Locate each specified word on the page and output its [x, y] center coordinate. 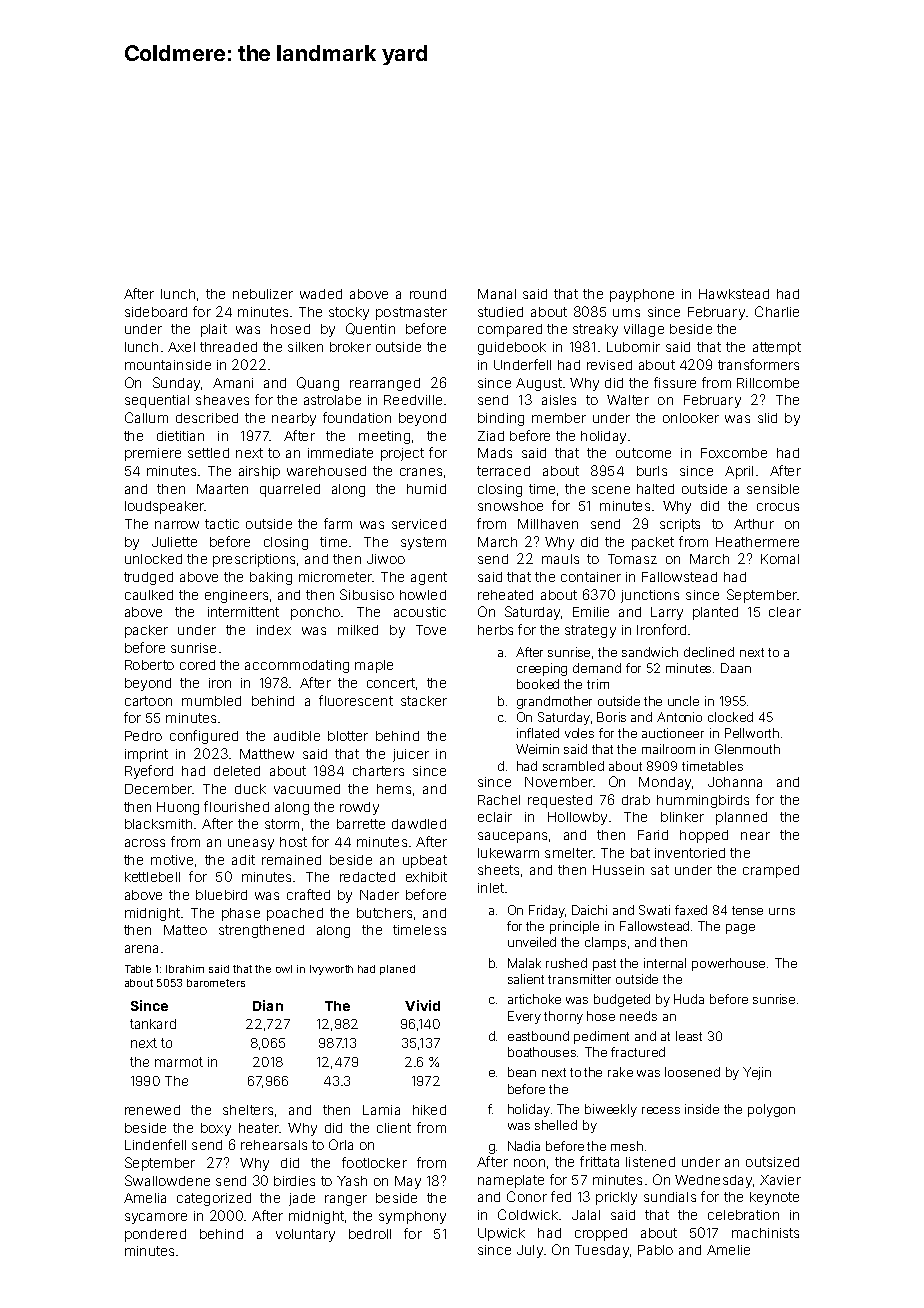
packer [146, 631]
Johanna [735, 782]
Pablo [655, 1250]
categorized [214, 1199]
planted [715, 613]
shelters [248, 1110]
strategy [590, 631]
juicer [411, 755]
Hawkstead [734, 294]
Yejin [757, 1073]
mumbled [211, 701]
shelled [556, 1125]
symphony [412, 1217]
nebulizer [263, 294]
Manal [497, 294]
